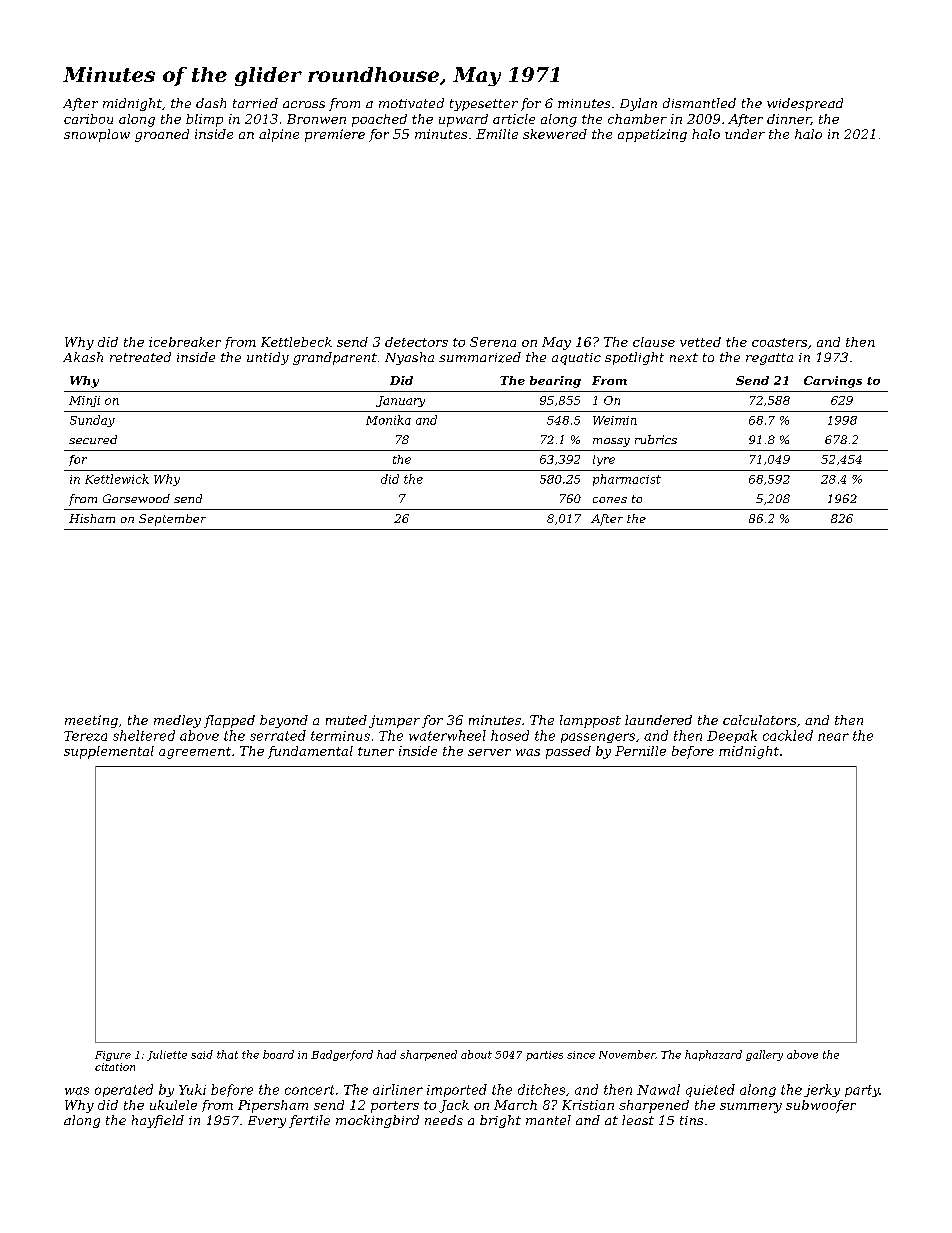  What do you see at coordinates (590, 721) in the screenshot?
I see `lamppost` at bounding box center [590, 721].
